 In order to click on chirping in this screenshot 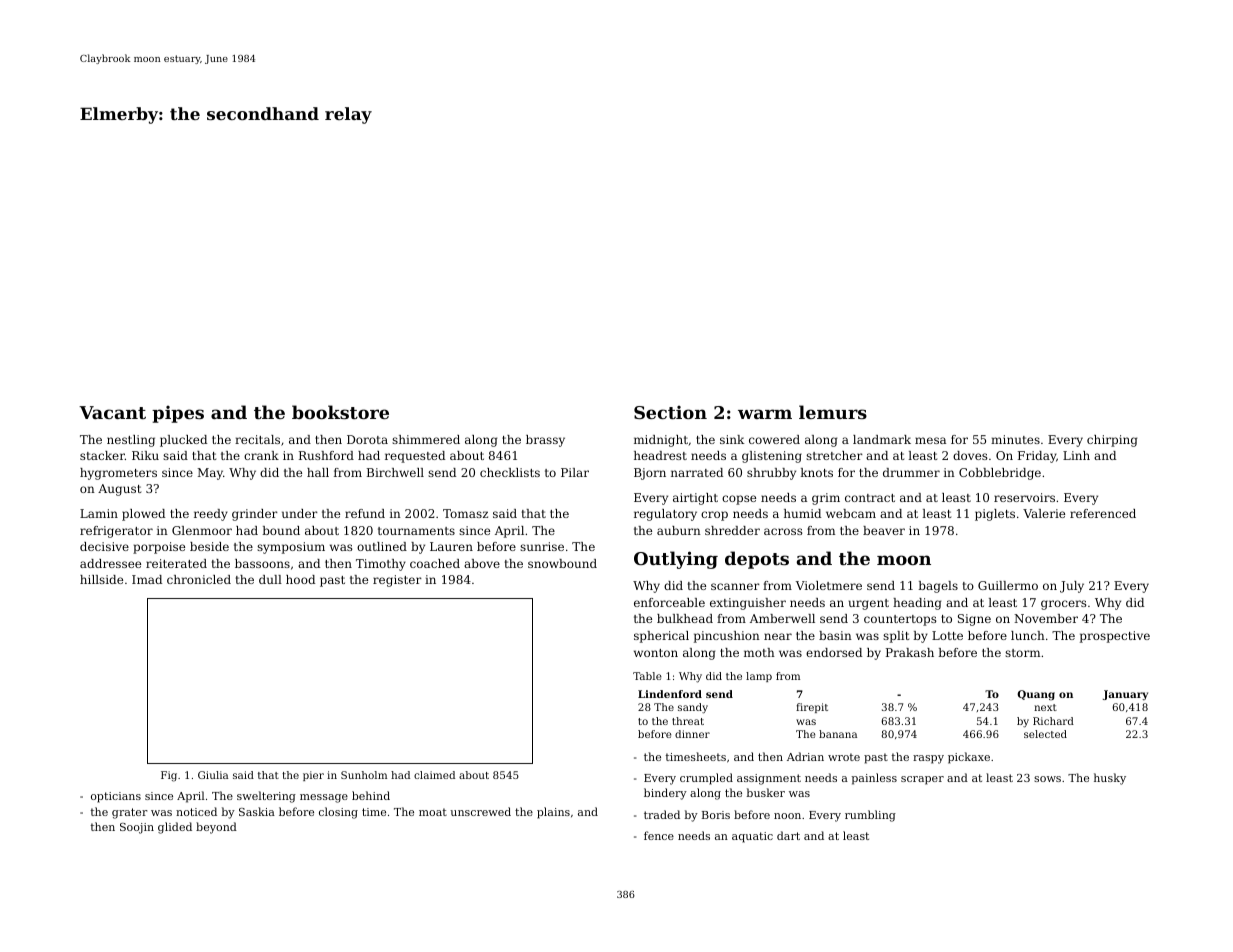, I will do `click(1112, 441)`.
